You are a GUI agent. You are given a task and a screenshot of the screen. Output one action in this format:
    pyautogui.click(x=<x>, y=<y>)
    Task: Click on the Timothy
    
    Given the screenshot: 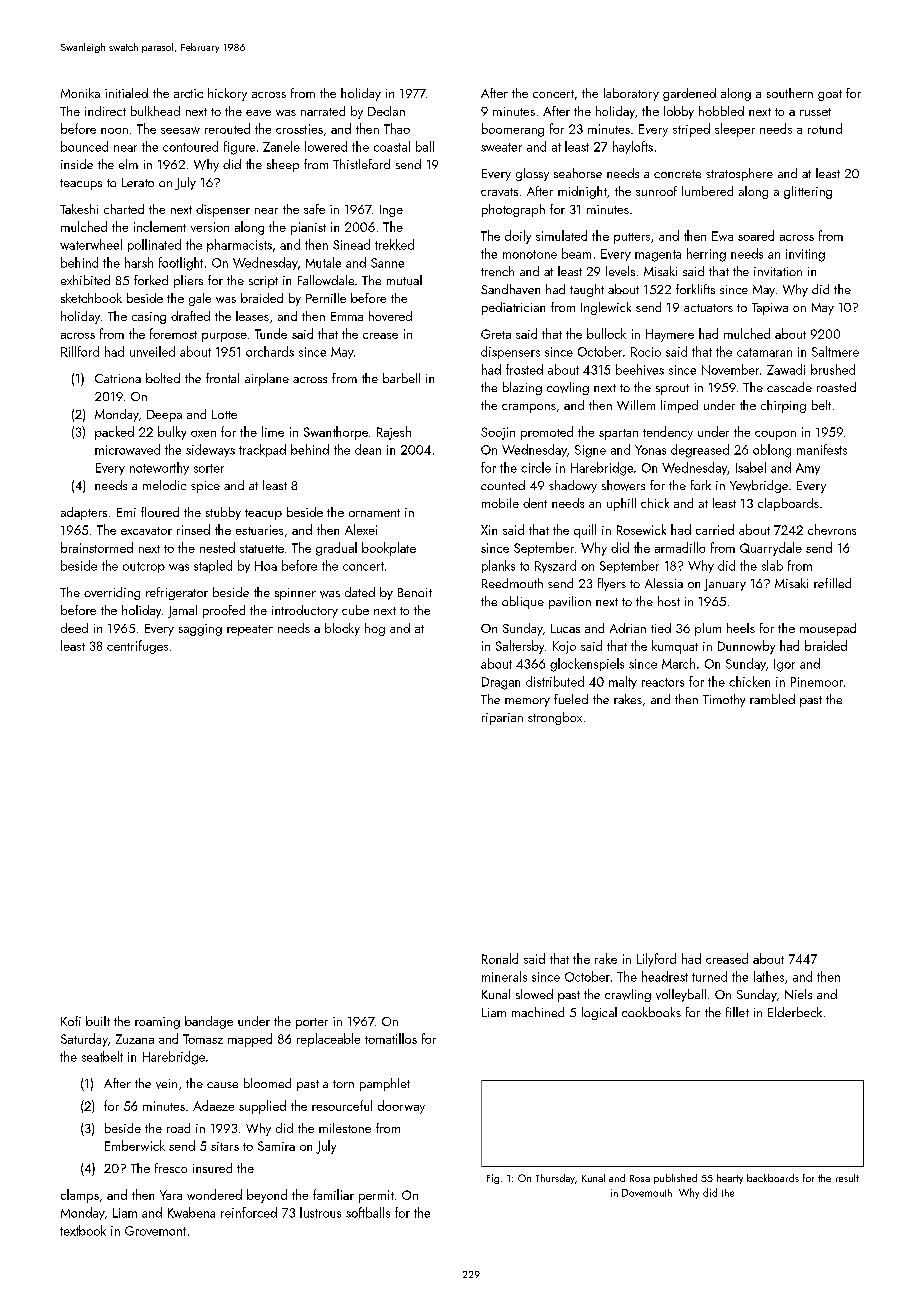 What is the action you would take?
    pyautogui.click(x=724, y=700)
